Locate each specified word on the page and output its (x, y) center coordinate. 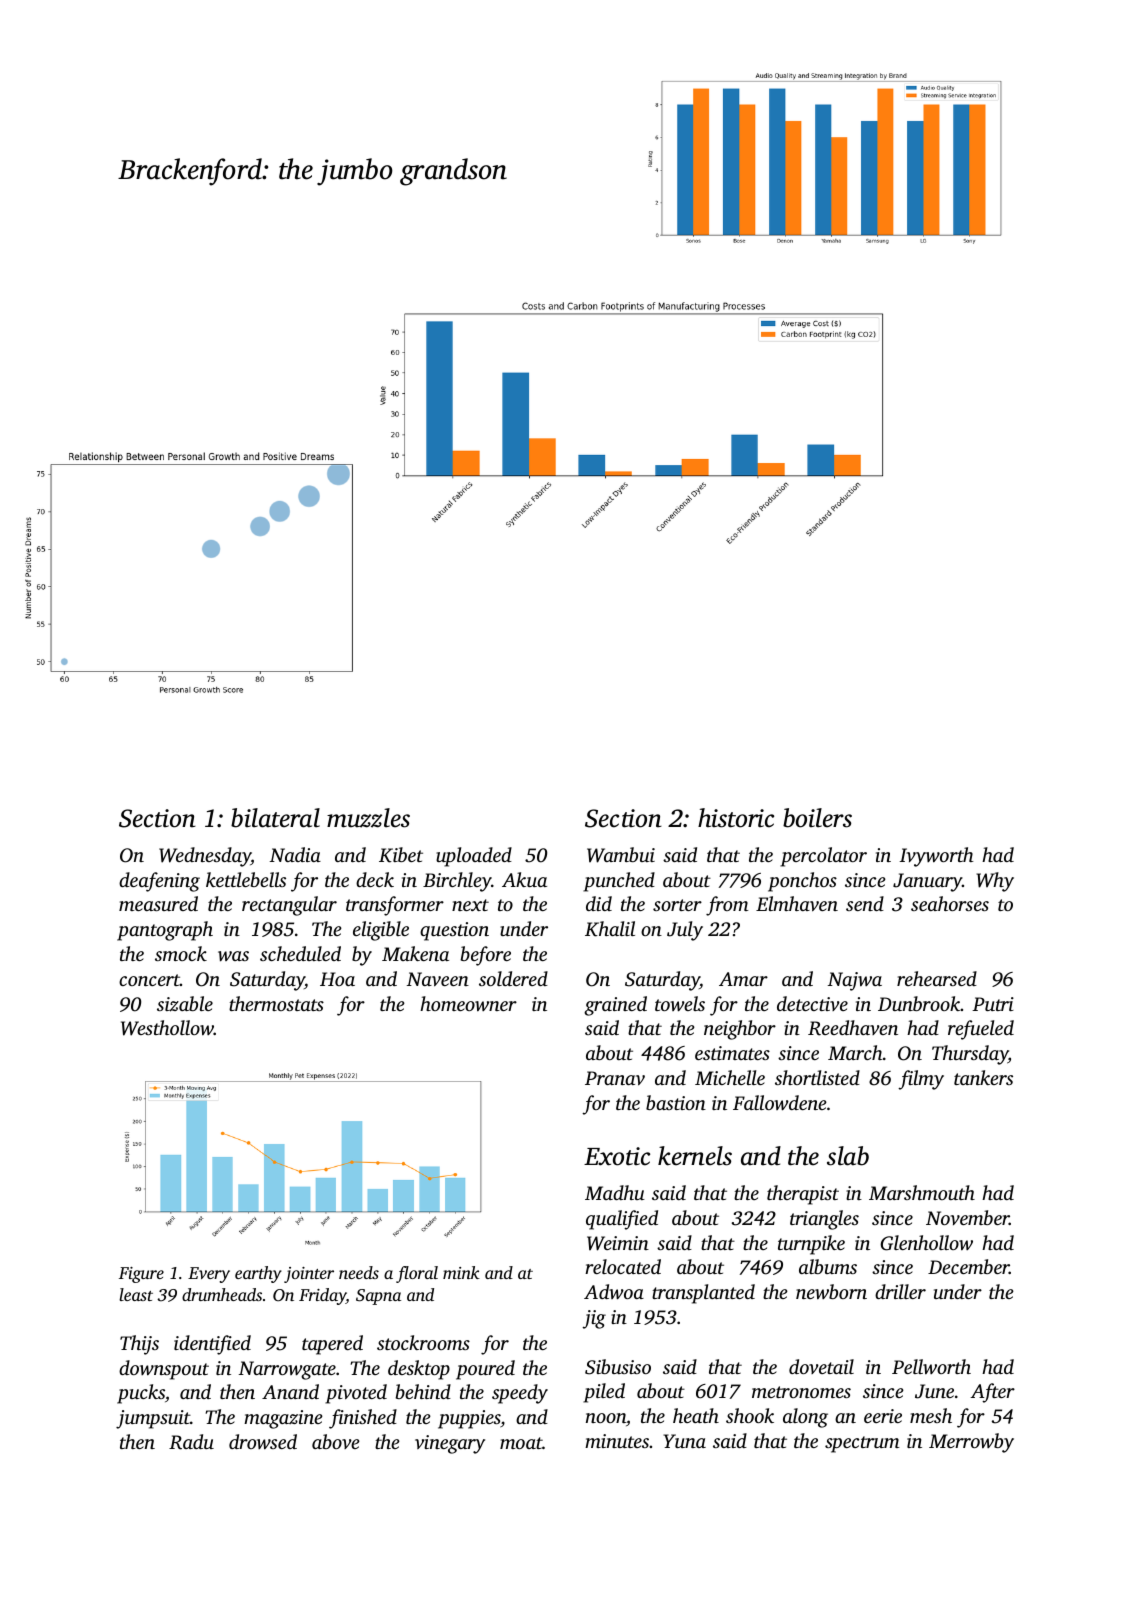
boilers (817, 818)
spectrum (862, 1444)
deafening (159, 882)
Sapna (378, 1297)
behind (423, 1391)
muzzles (368, 818)
